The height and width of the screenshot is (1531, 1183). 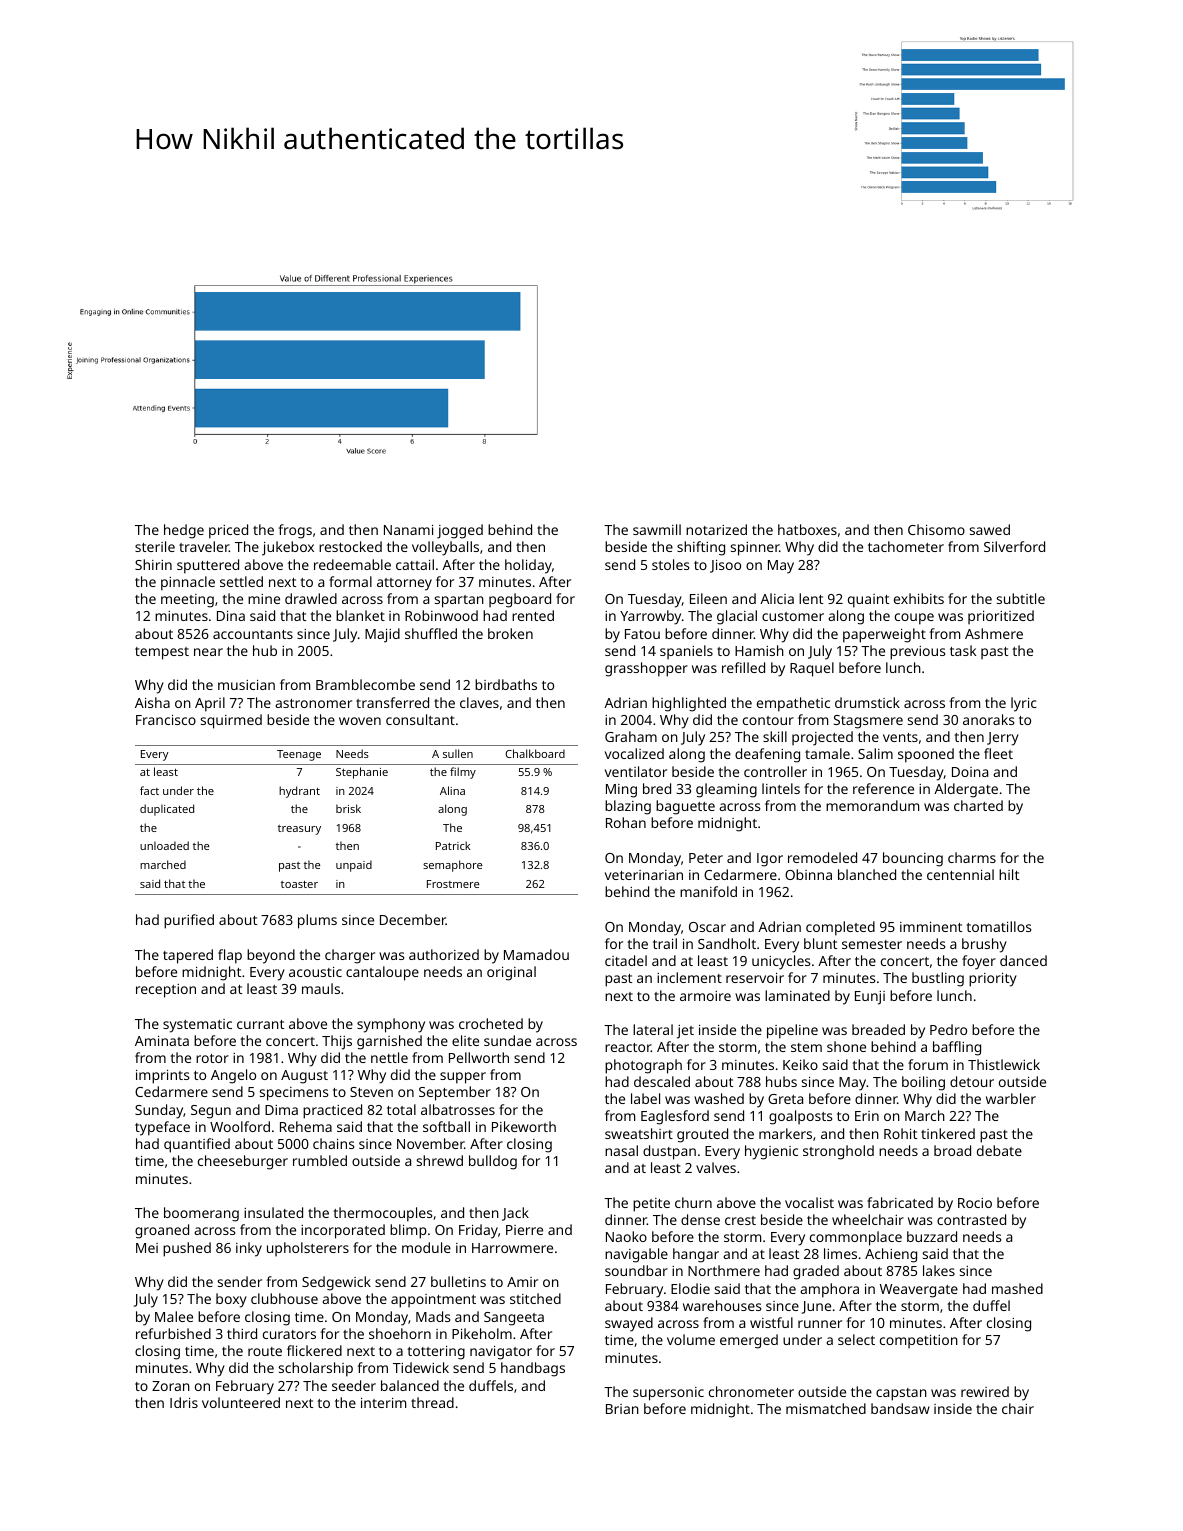 What do you see at coordinates (770, 860) in the screenshot?
I see `Igor` at bounding box center [770, 860].
